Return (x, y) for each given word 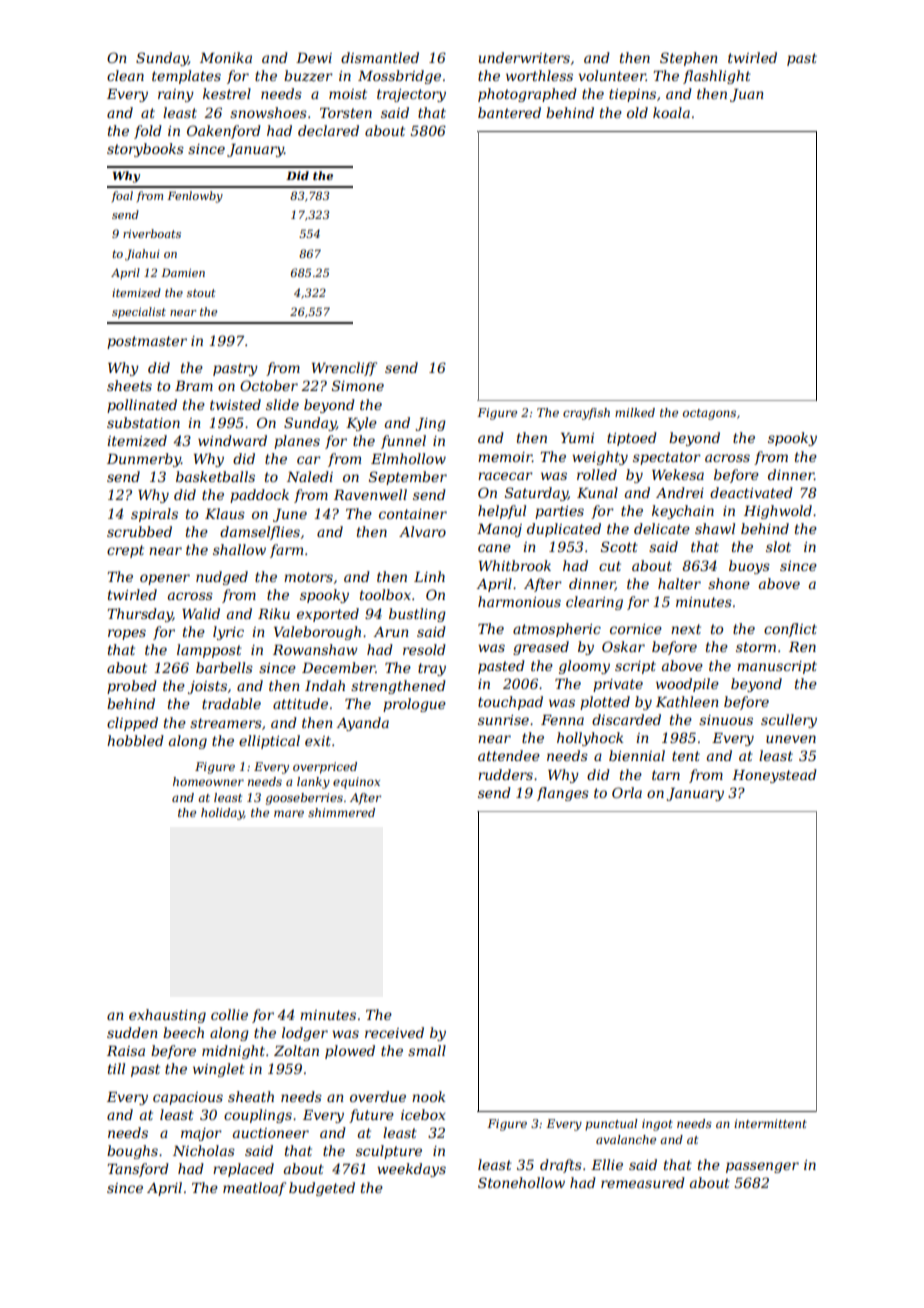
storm (756, 647)
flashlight (717, 77)
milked (635, 412)
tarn (666, 775)
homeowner (208, 781)
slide (282, 404)
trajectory (411, 95)
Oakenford (224, 132)
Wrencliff (344, 369)
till (116, 1068)
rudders (505, 774)
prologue (414, 705)
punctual (611, 1125)
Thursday (140, 615)
